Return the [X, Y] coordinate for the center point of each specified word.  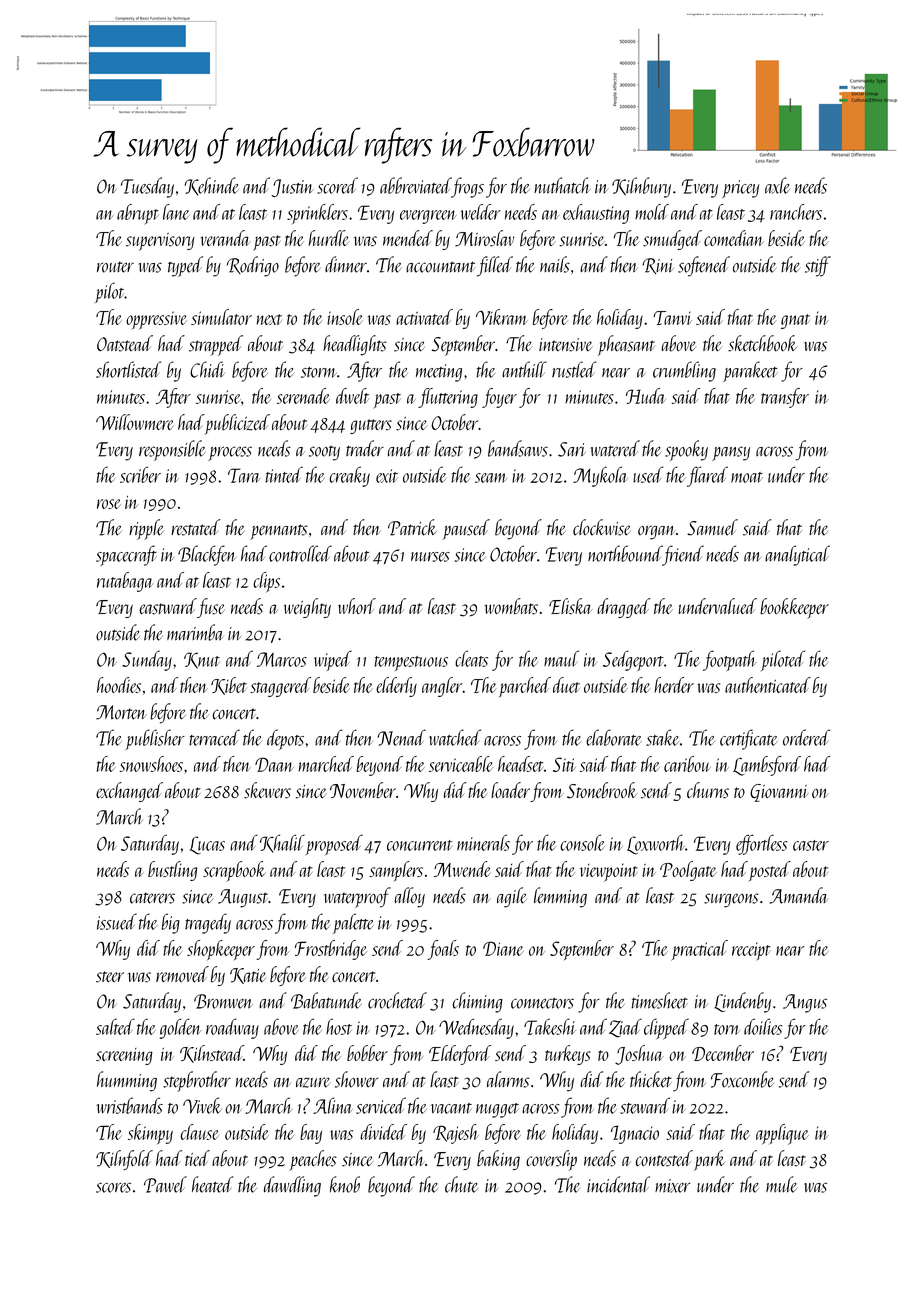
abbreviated [415, 185]
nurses [430, 557]
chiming [478, 1002]
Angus [805, 1003]
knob [345, 1184]
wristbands [129, 1105]
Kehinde [211, 186]
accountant [440, 267]
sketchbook [762, 343]
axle [777, 185]
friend [683, 555]
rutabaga [125, 582]
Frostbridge [330, 950]
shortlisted [128, 369]
